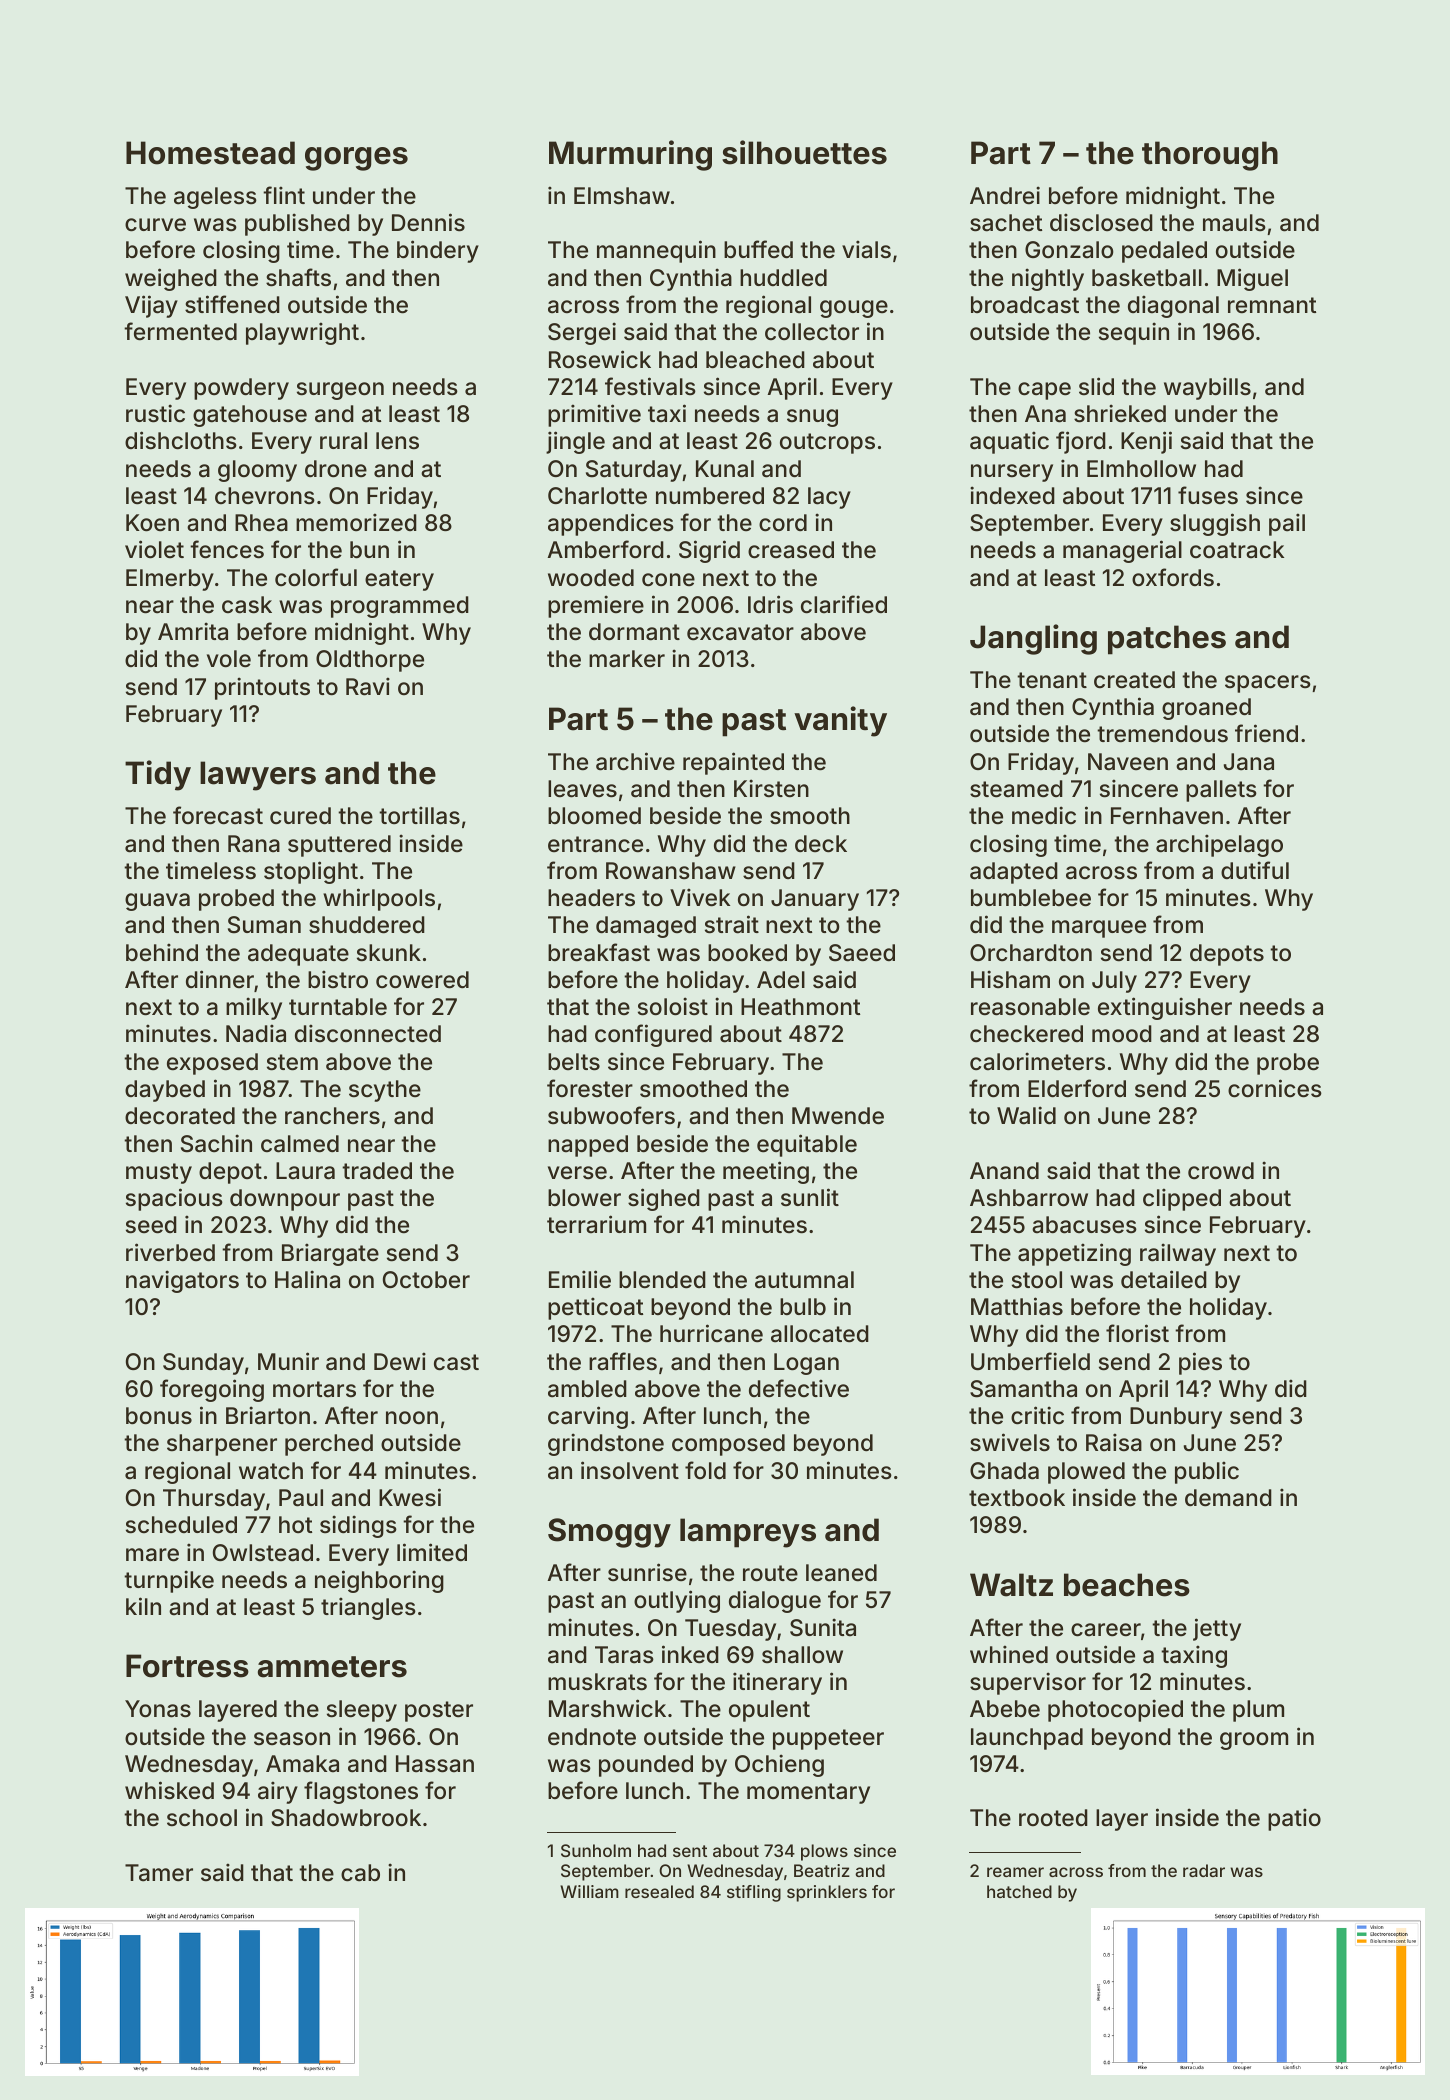  What do you see at coordinates (212, 1390) in the page?
I see `foregoing` at bounding box center [212, 1390].
